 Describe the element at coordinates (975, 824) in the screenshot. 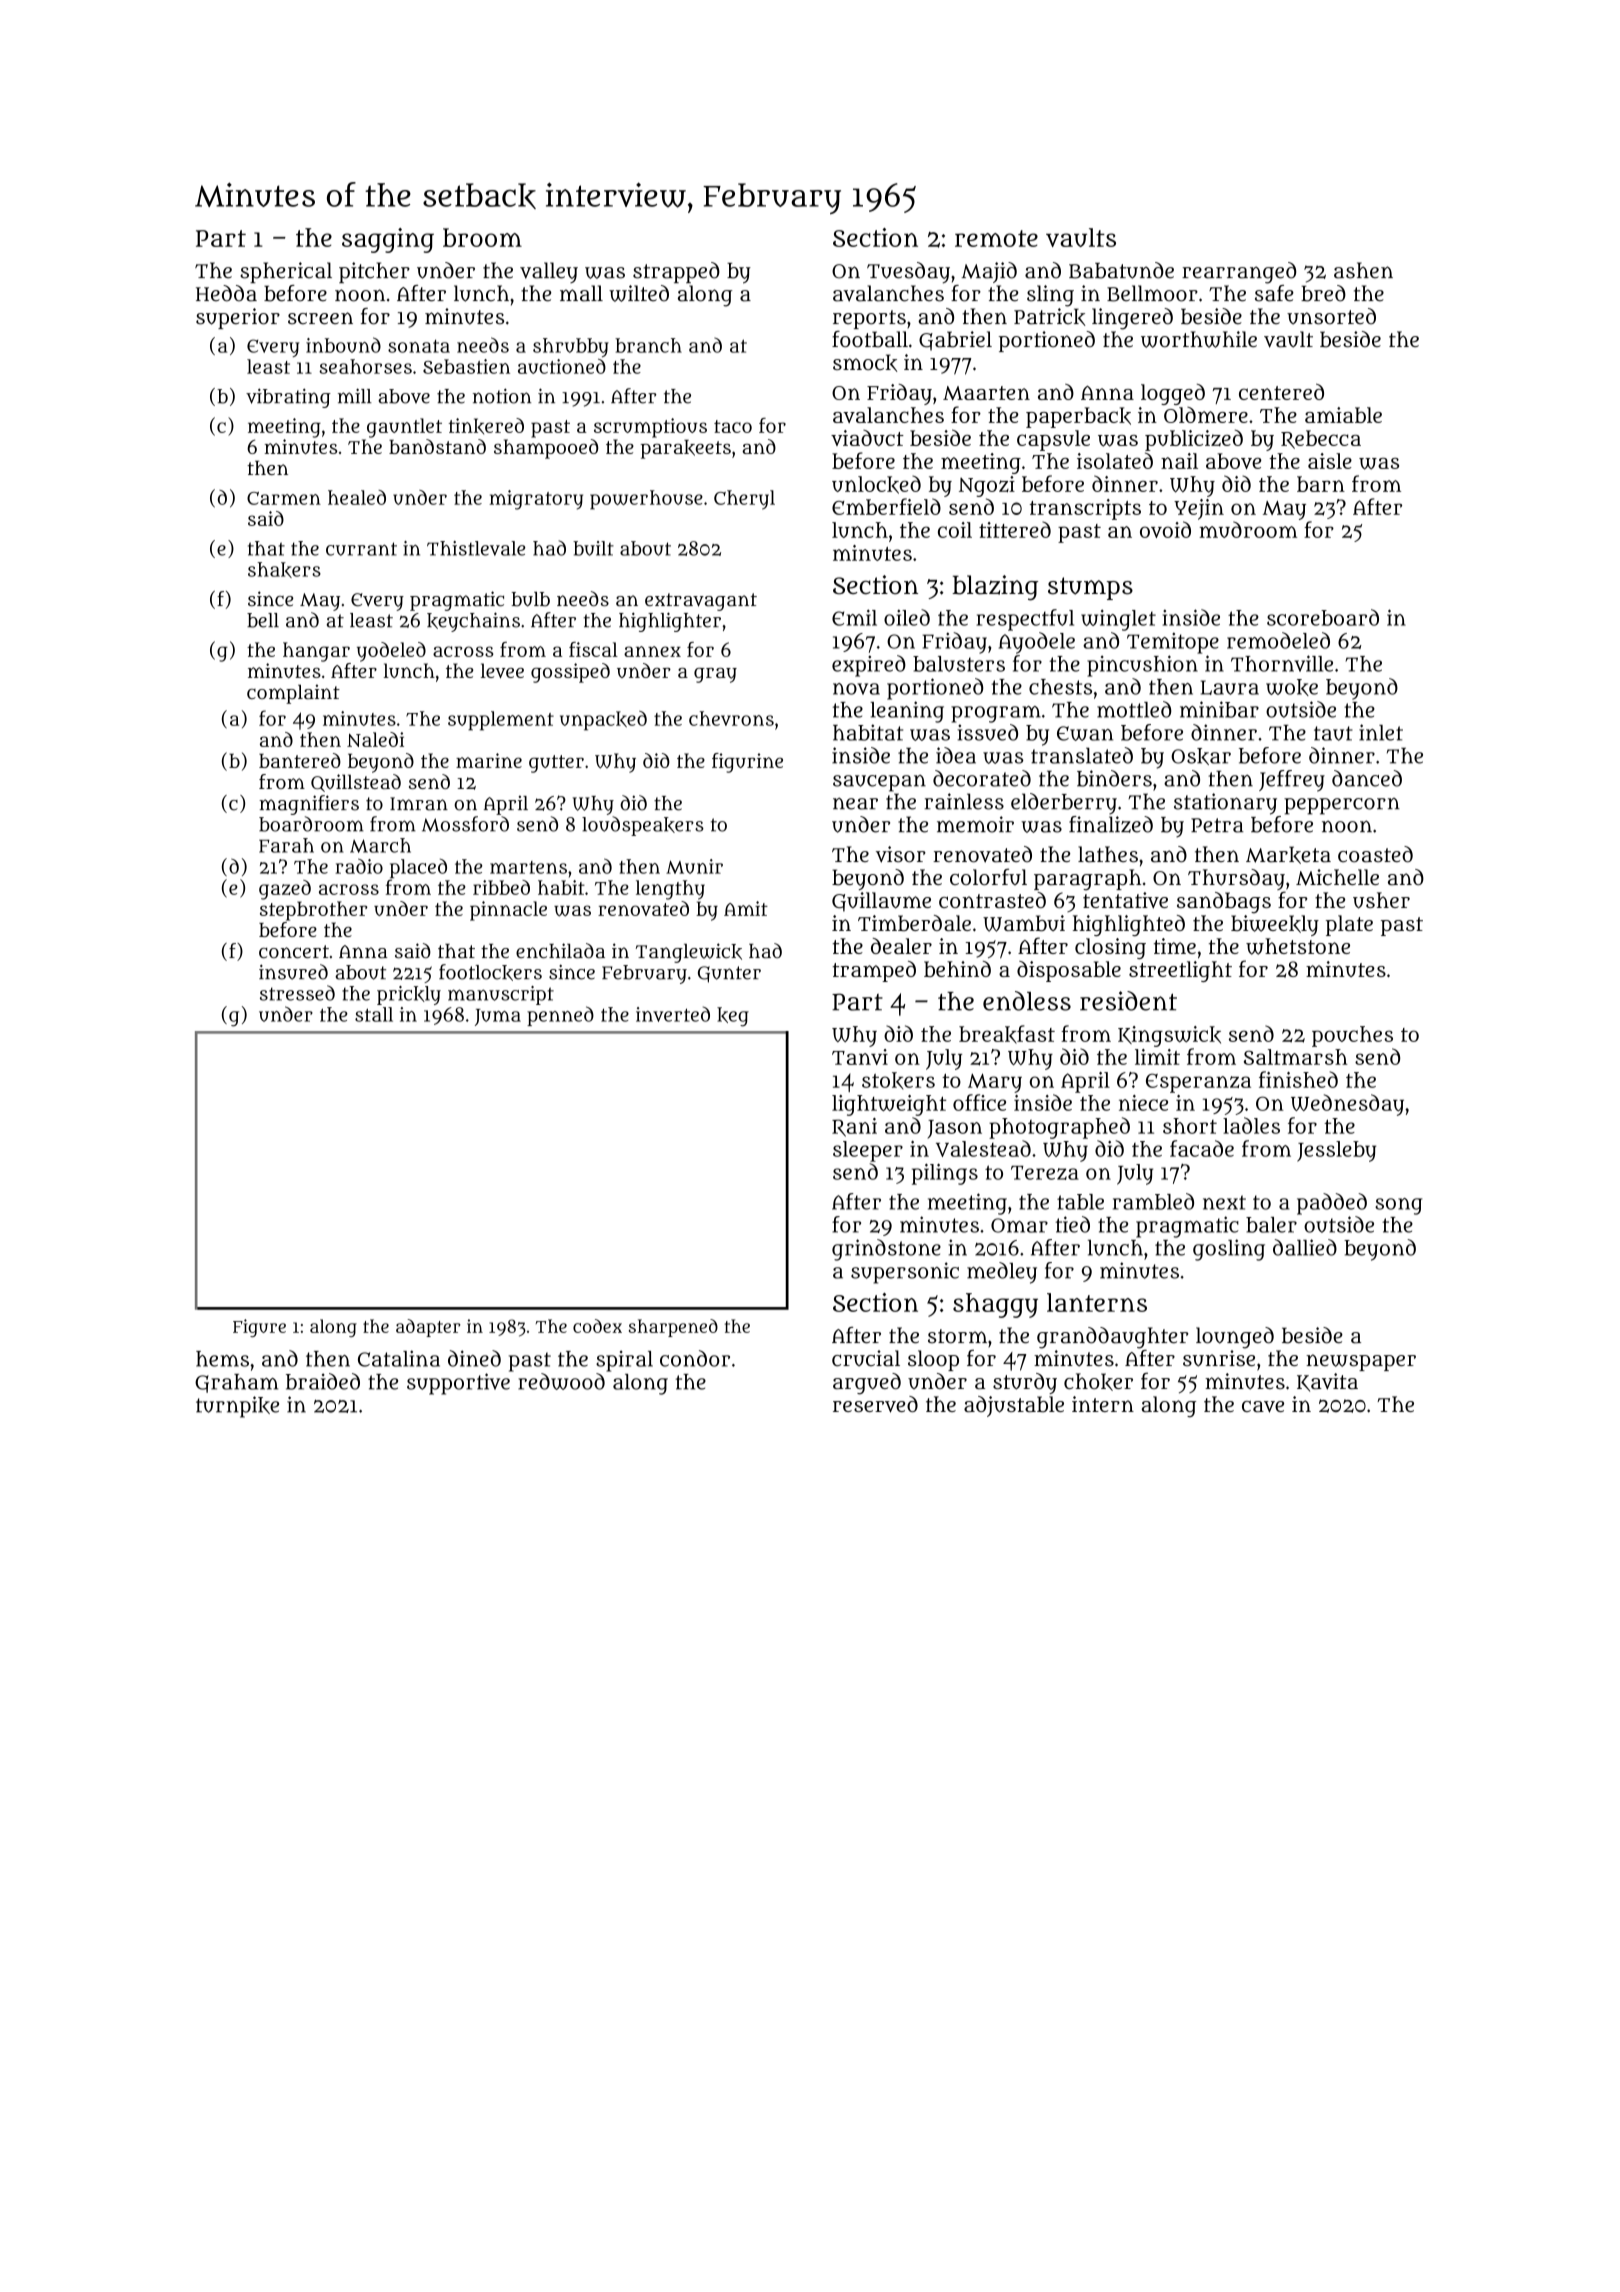

I see `memoir` at that location.
